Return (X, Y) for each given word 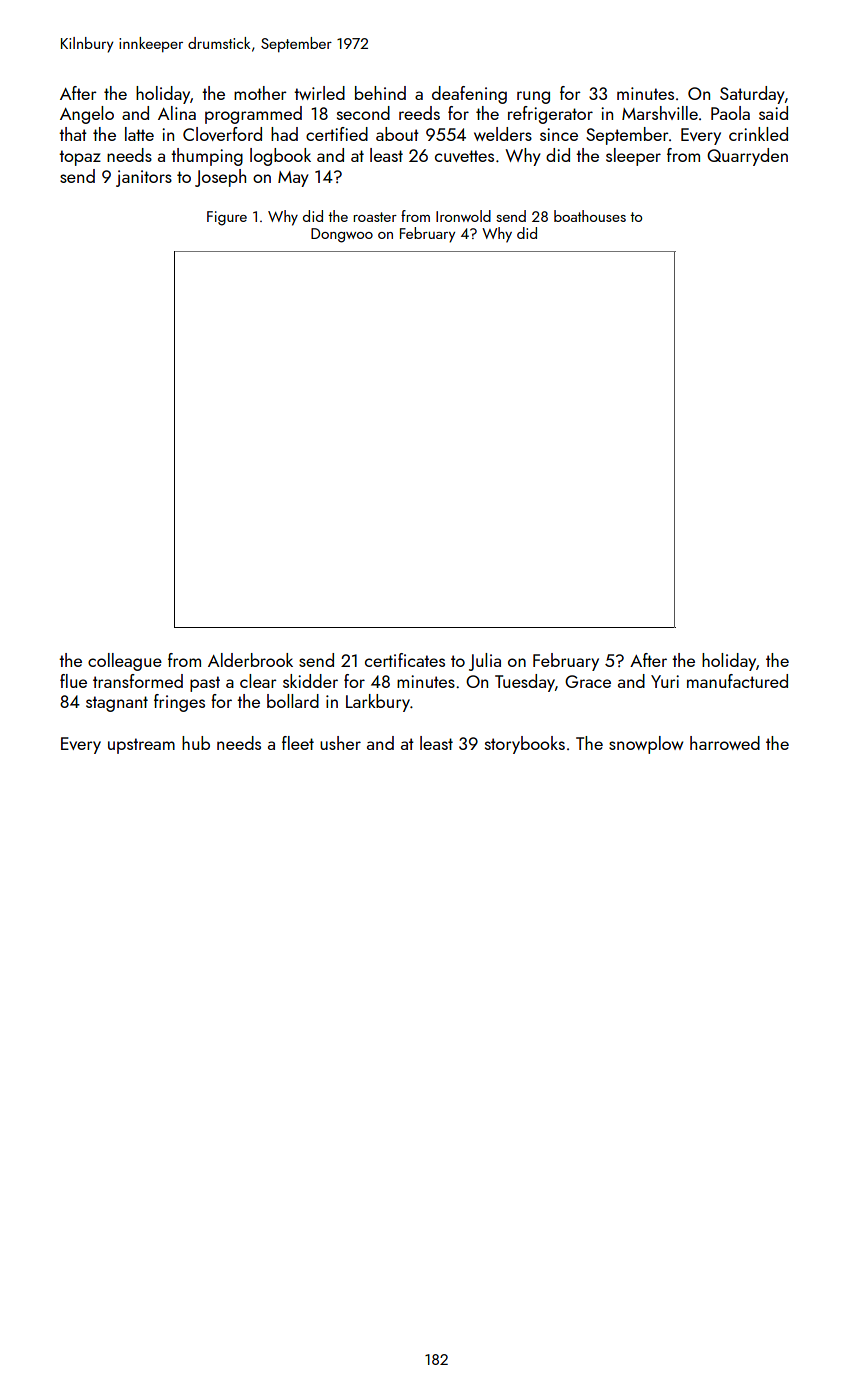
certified (337, 134)
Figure (227, 218)
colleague (125, 662)
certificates (405, 660)
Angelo (87, 115)
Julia (485, 662)
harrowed (725, 743)
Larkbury (378, 703)
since (559, 134)
